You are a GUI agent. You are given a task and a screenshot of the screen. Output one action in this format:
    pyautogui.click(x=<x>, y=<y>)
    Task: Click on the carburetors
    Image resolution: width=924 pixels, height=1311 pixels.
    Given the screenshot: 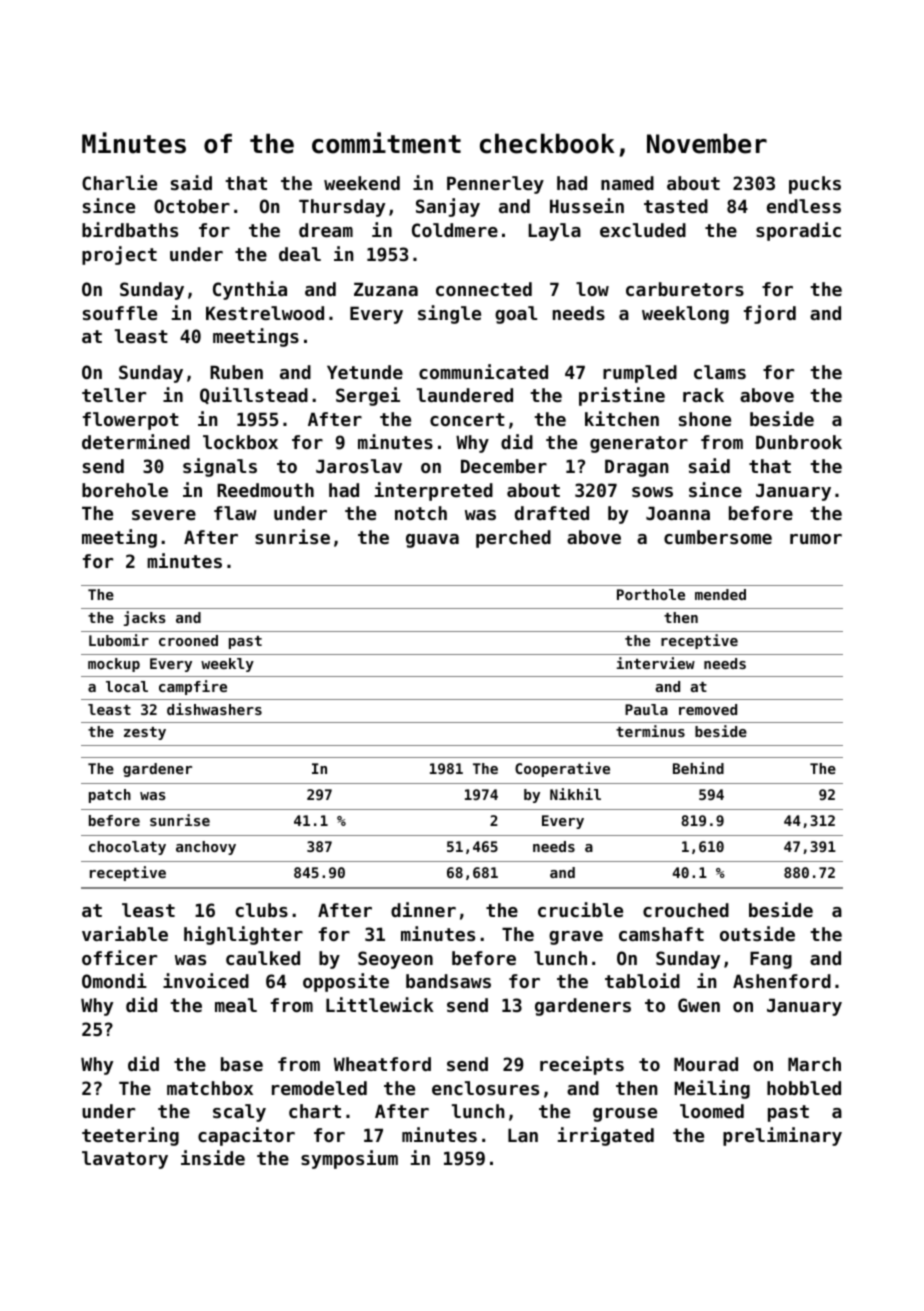 What is the action you would take?
    pyautogui.click(x=685, y=289)
